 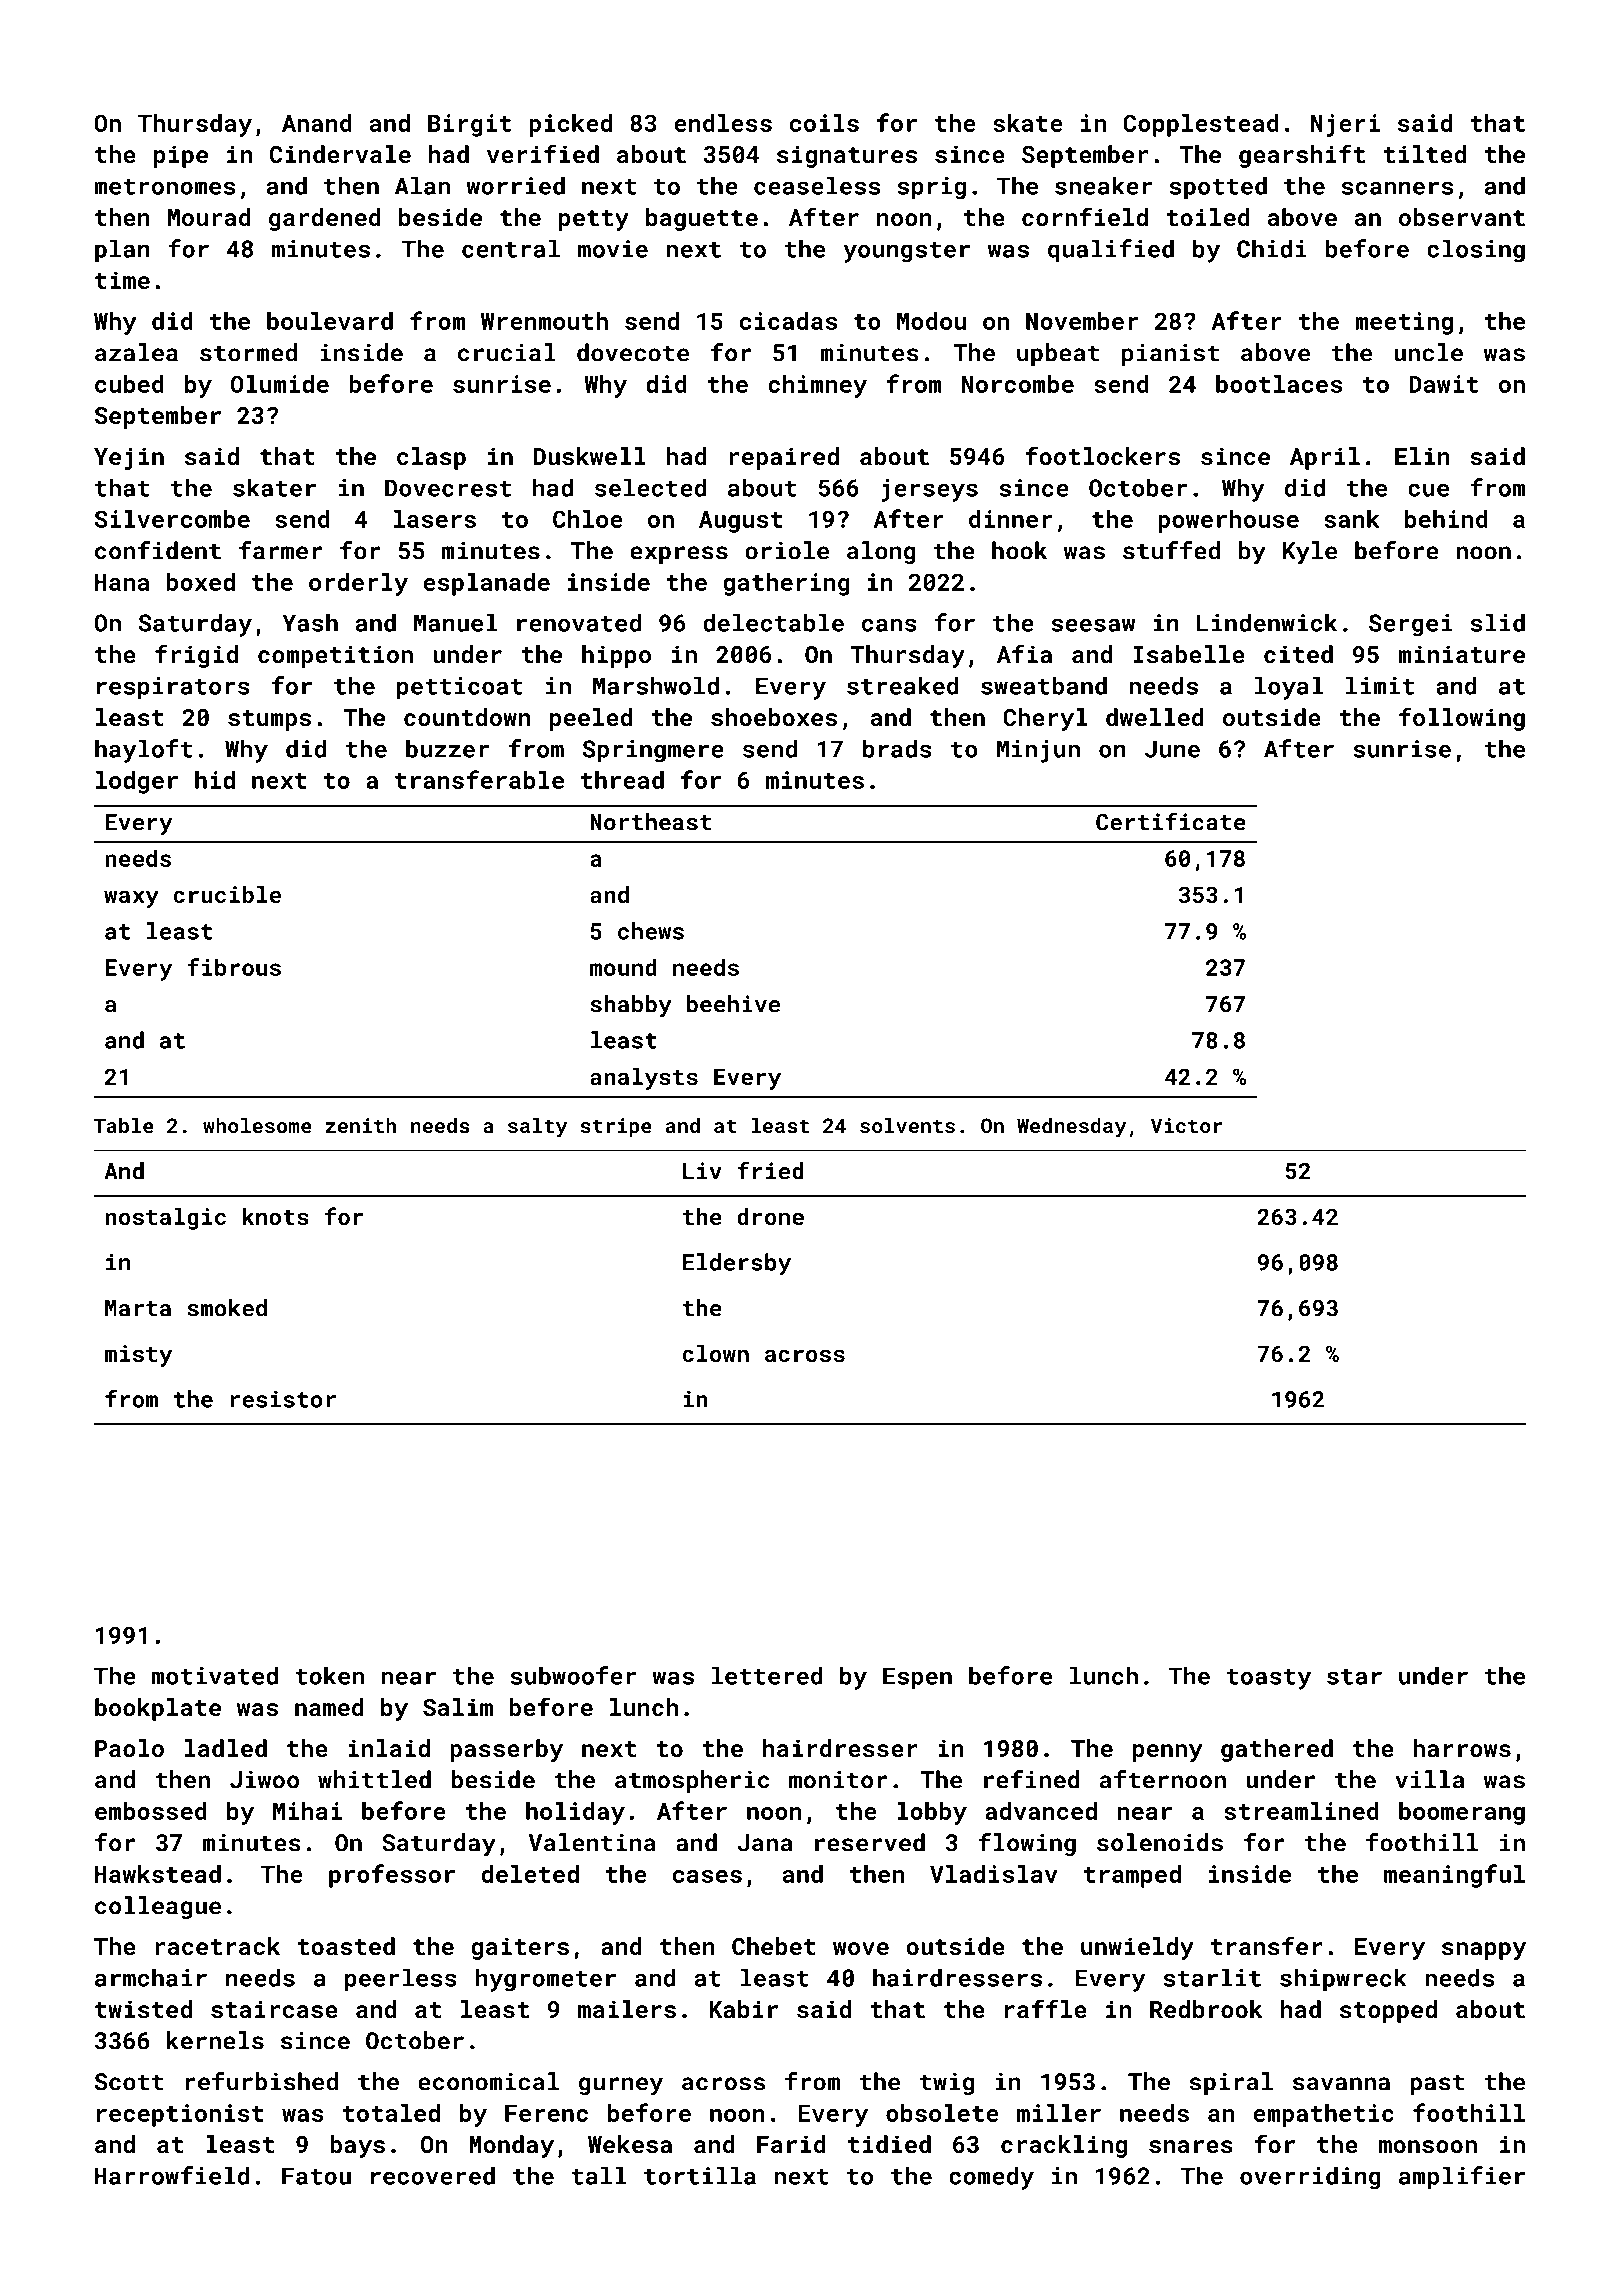 I want to click on Liv, so click(x=702, y=1170).
